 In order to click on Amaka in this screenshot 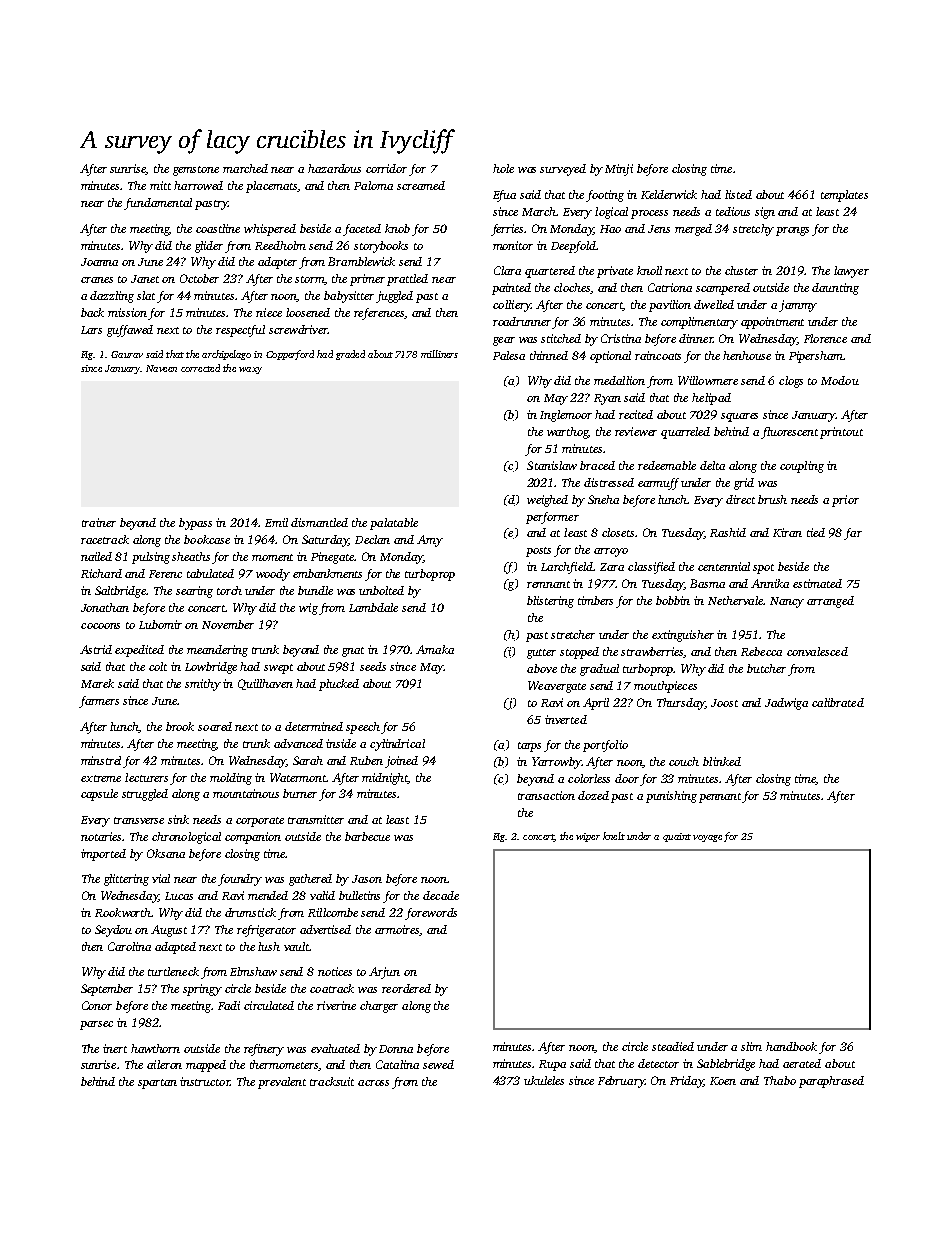, I will do `click(435, 649)`.
